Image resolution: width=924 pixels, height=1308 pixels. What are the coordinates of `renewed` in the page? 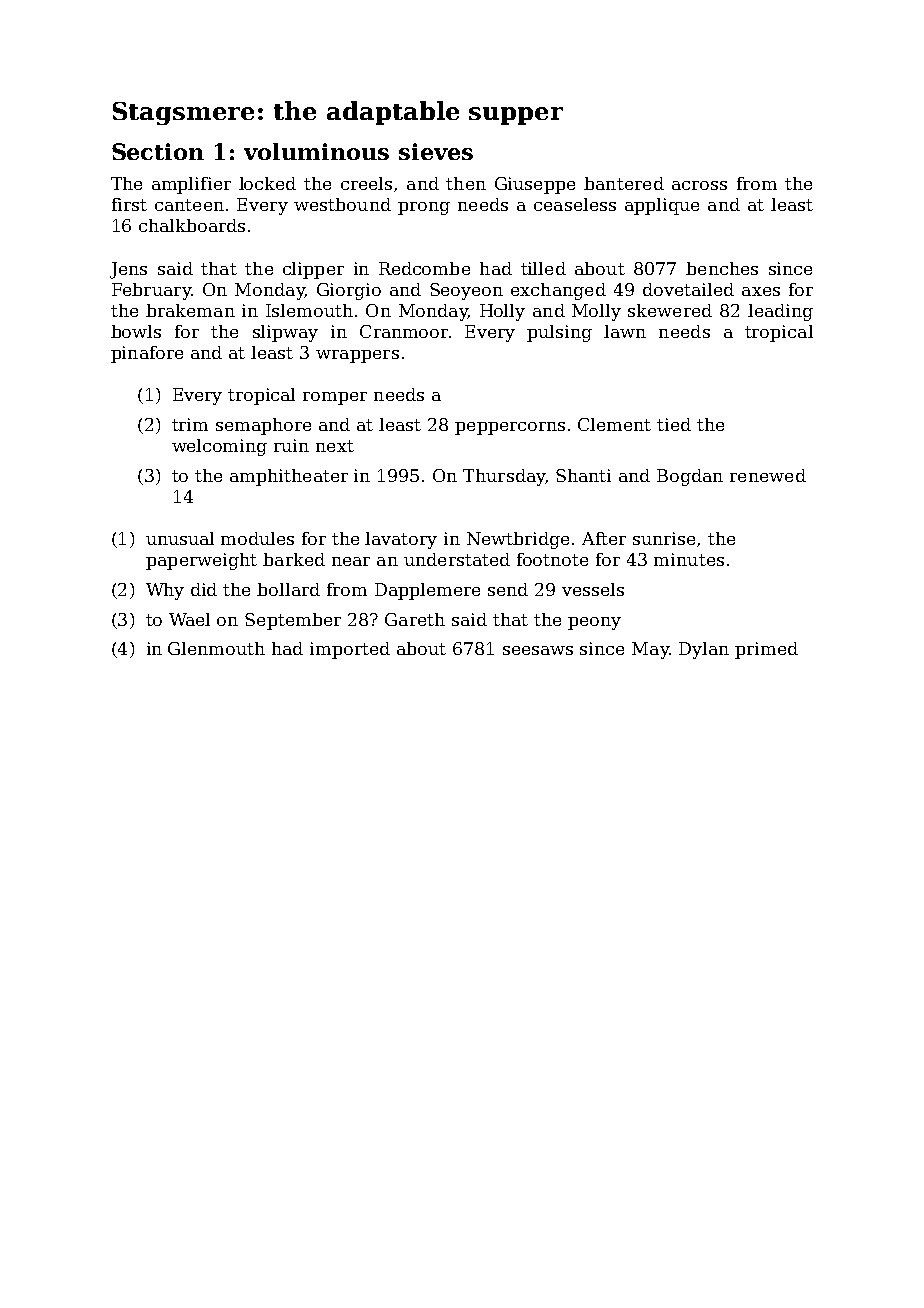 It's located at (768, 475).
